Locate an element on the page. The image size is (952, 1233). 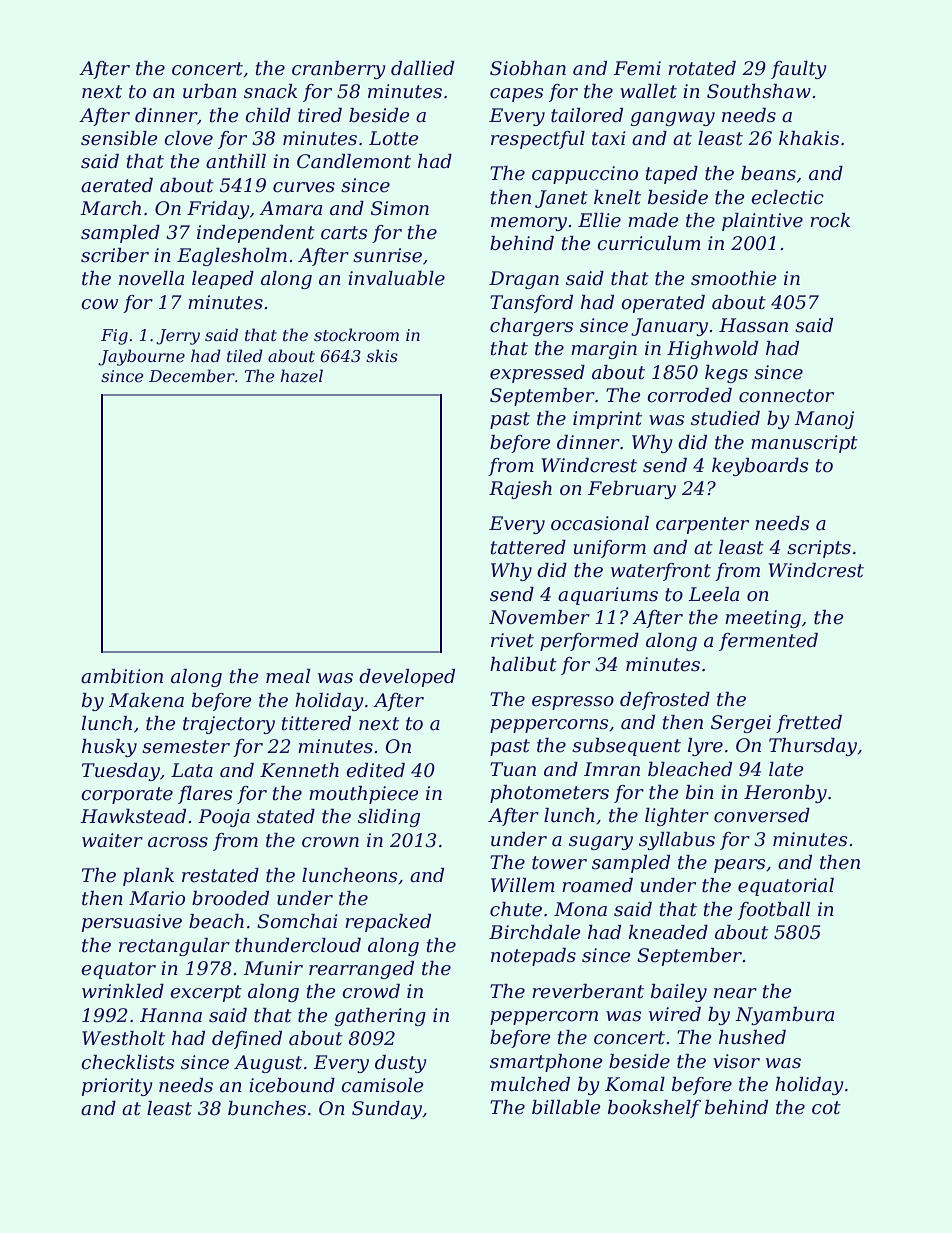
Kenneth is located at coordinates (299, 770).
